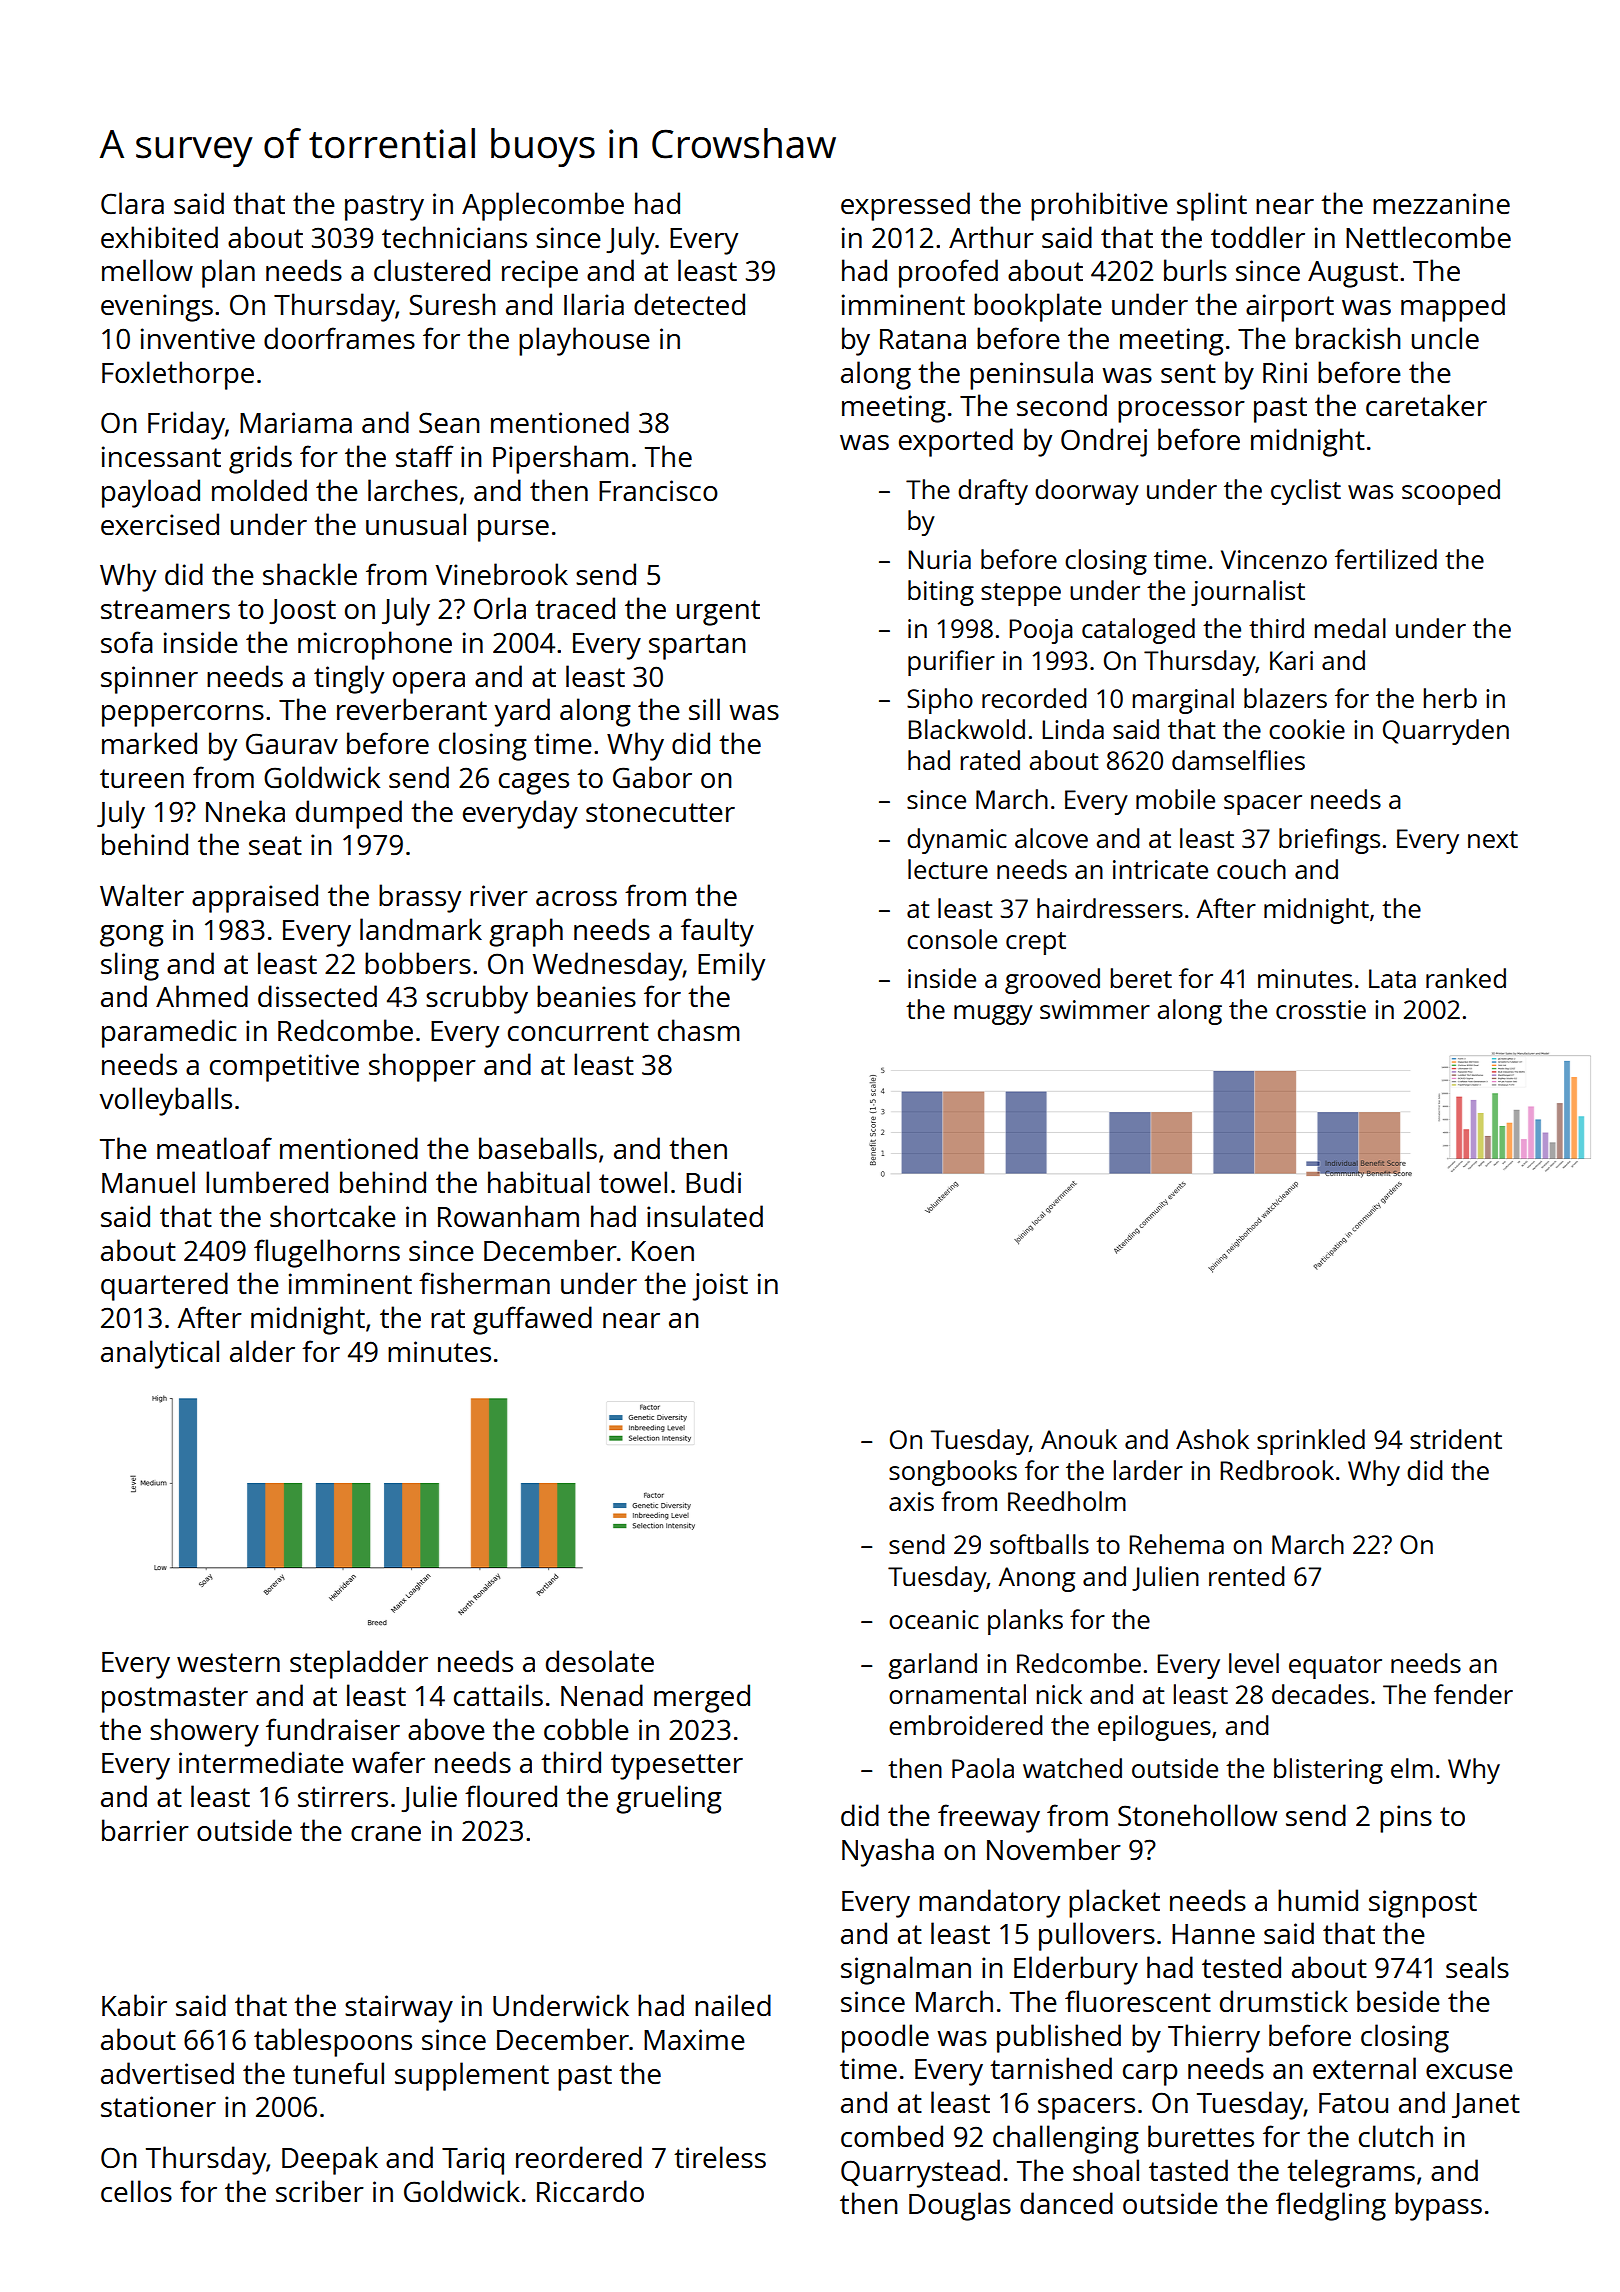 This image has width=1620, height=2292. I want to click on briefings, so click(1329, 841).
